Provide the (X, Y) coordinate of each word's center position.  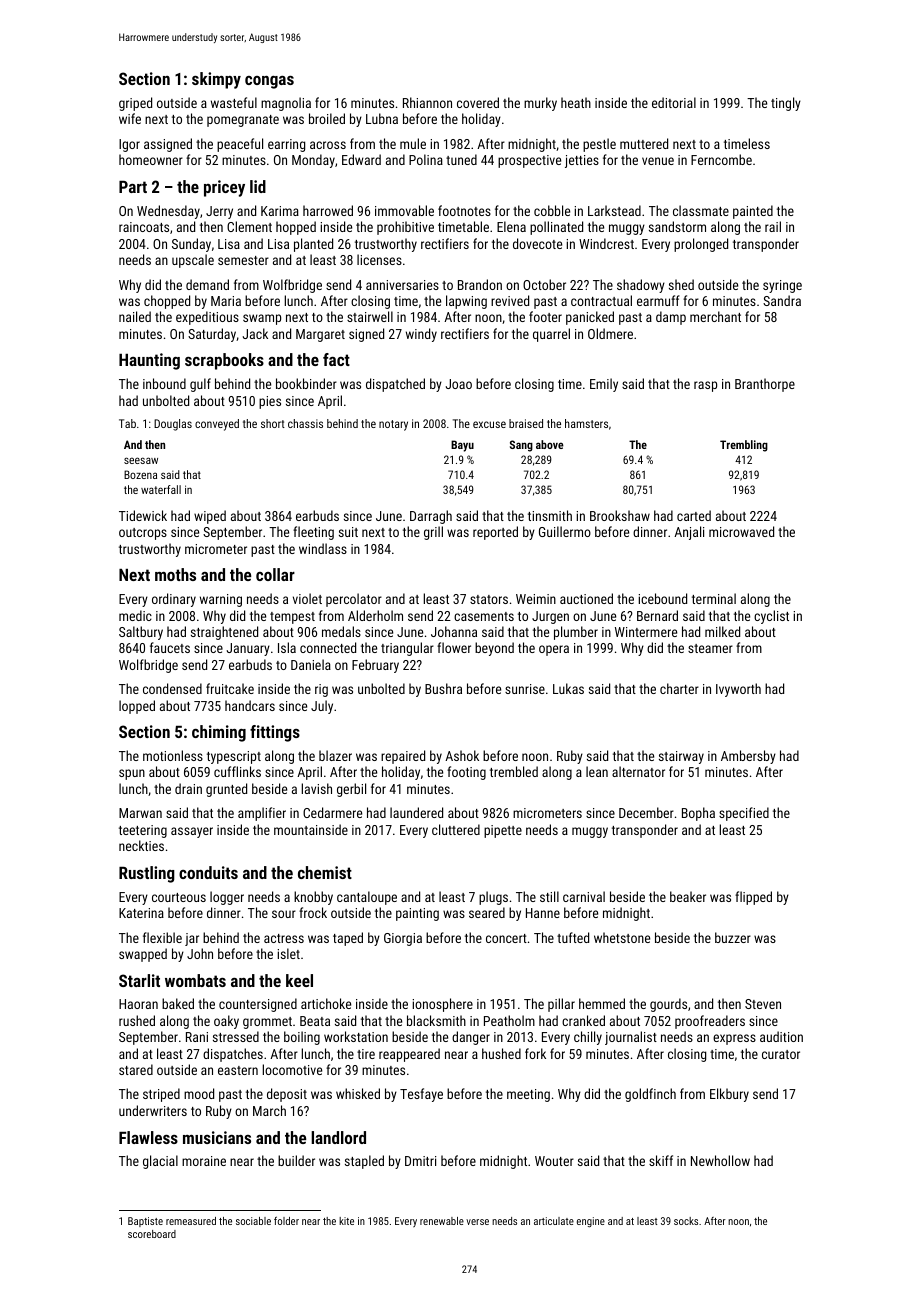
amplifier (262, 814)
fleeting (313, 533)
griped (135, 104)
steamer (710, 648)
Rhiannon (427, 102)
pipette (503, 831)
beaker (688, 896)
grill (433, 533)
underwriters (153, 1110)
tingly (786, 104)
